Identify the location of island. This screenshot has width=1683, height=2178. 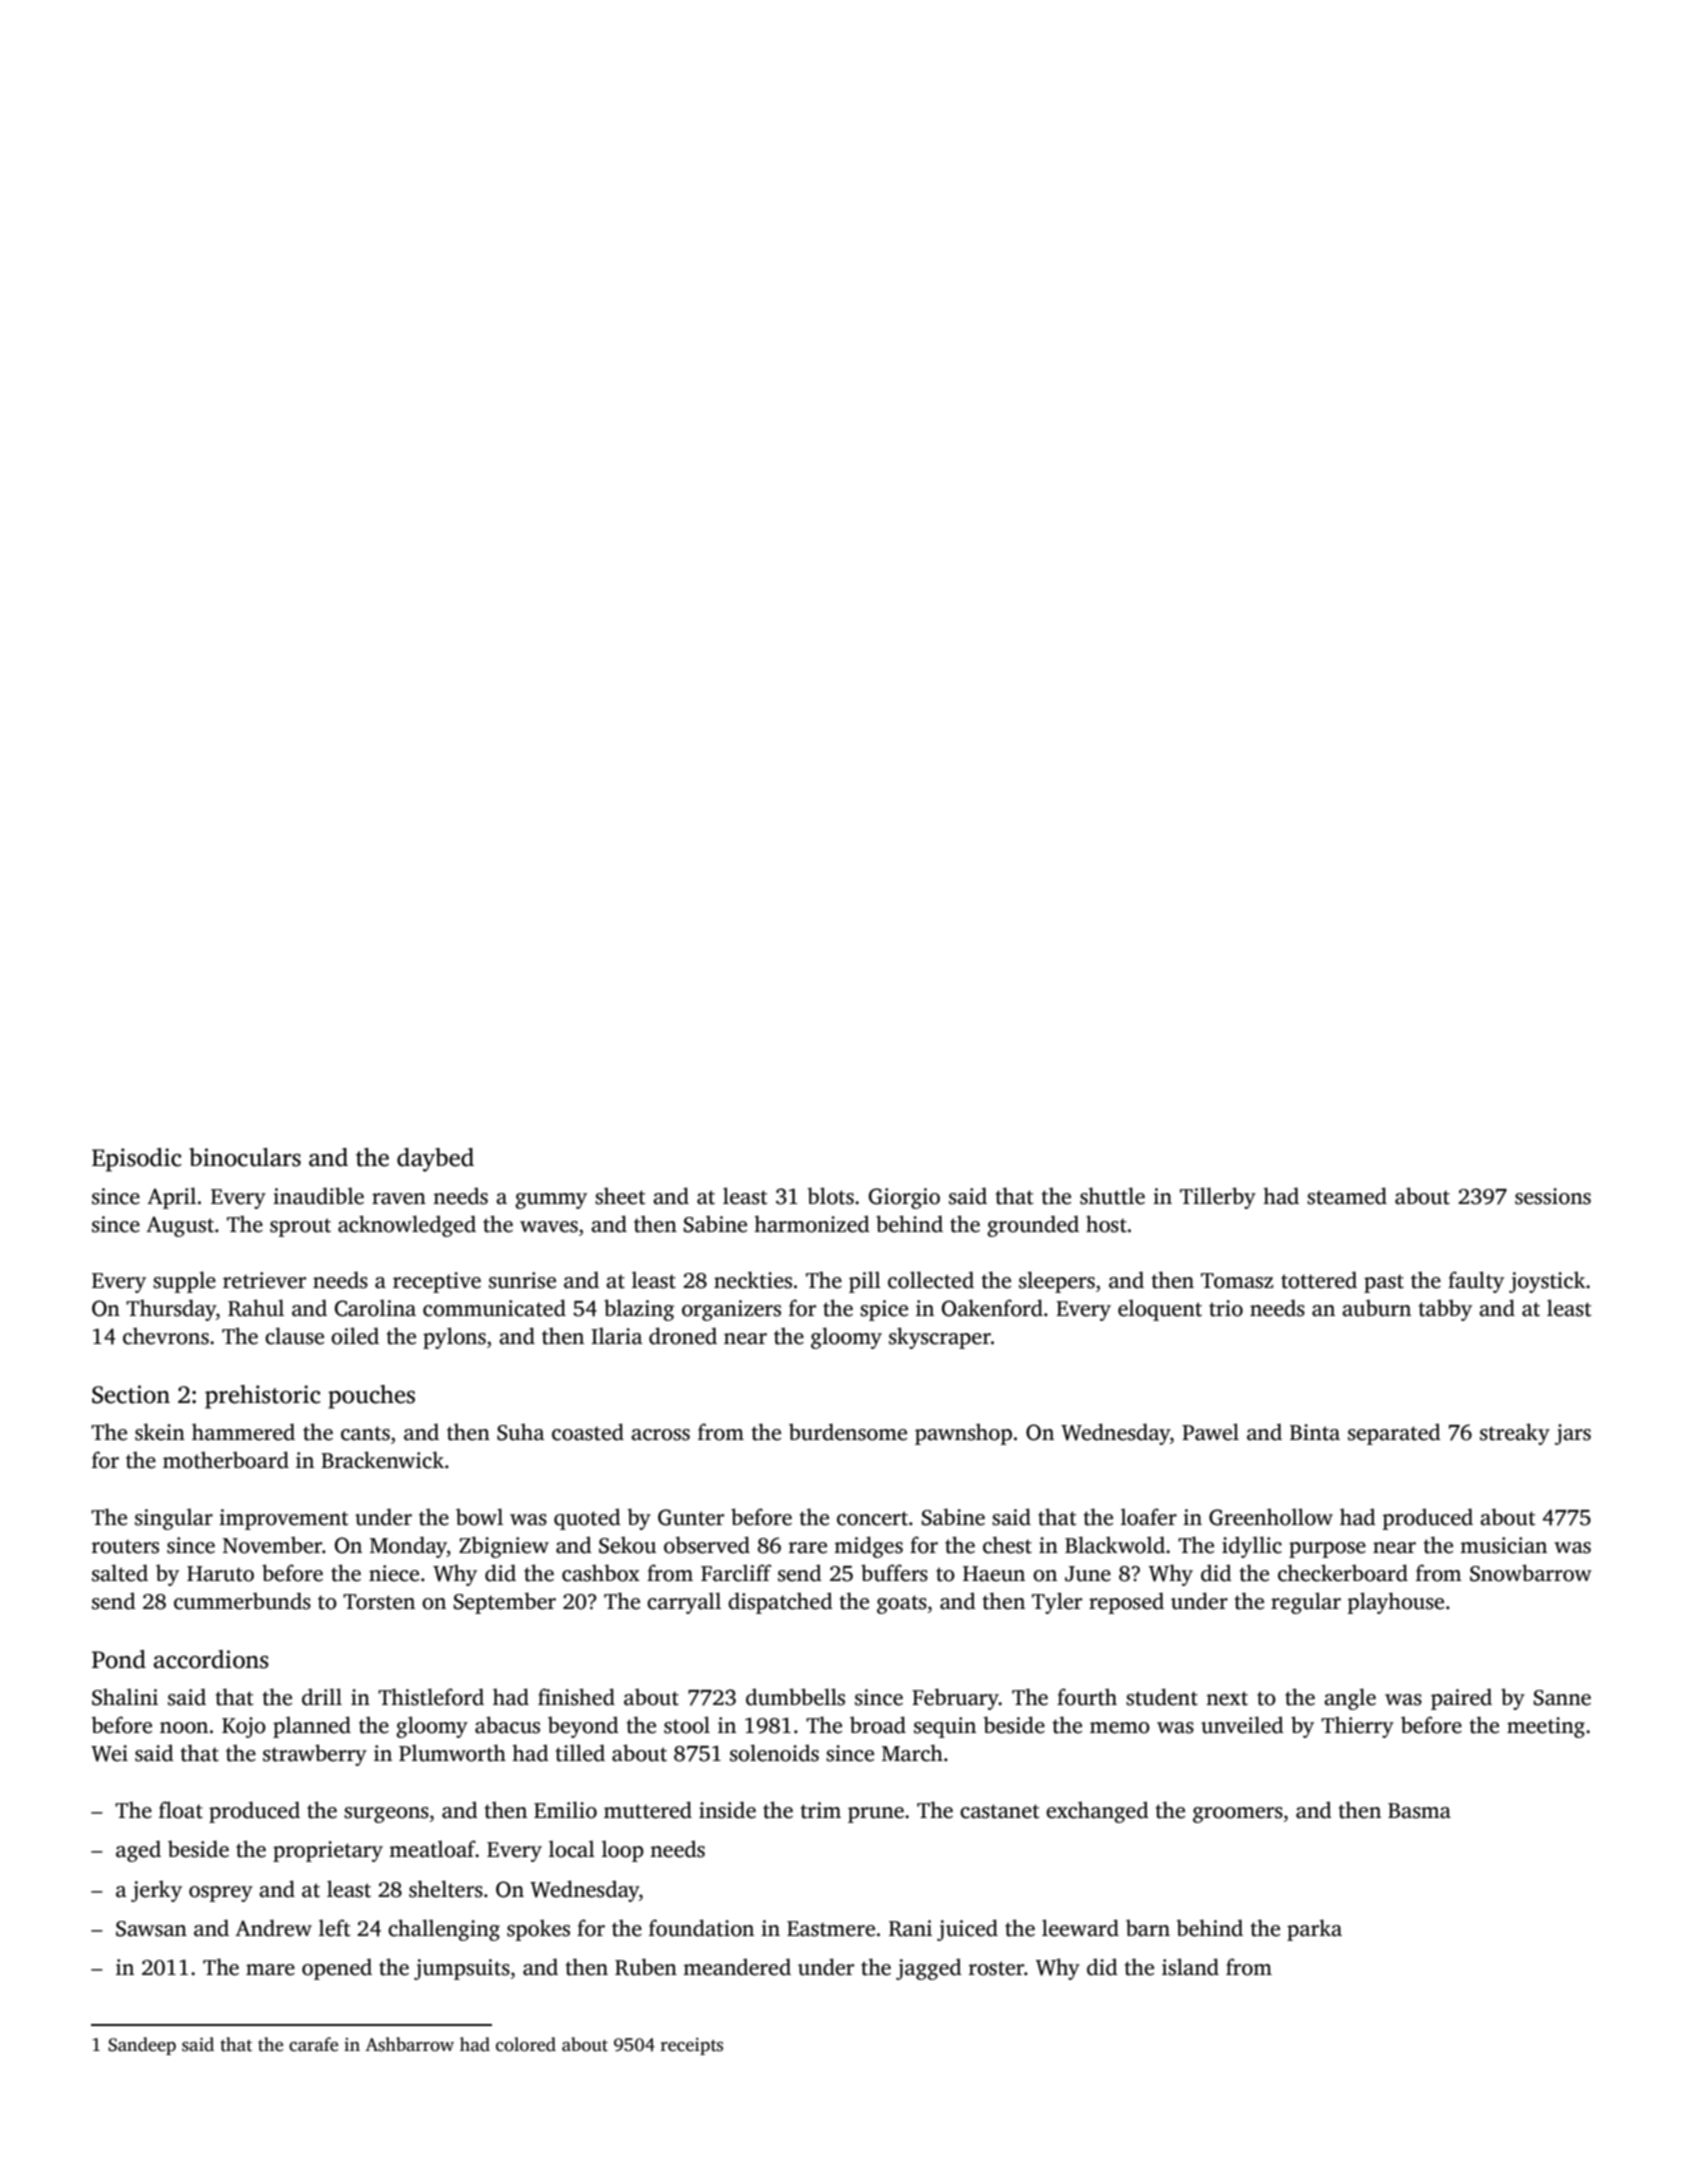
(1190, 1967).
